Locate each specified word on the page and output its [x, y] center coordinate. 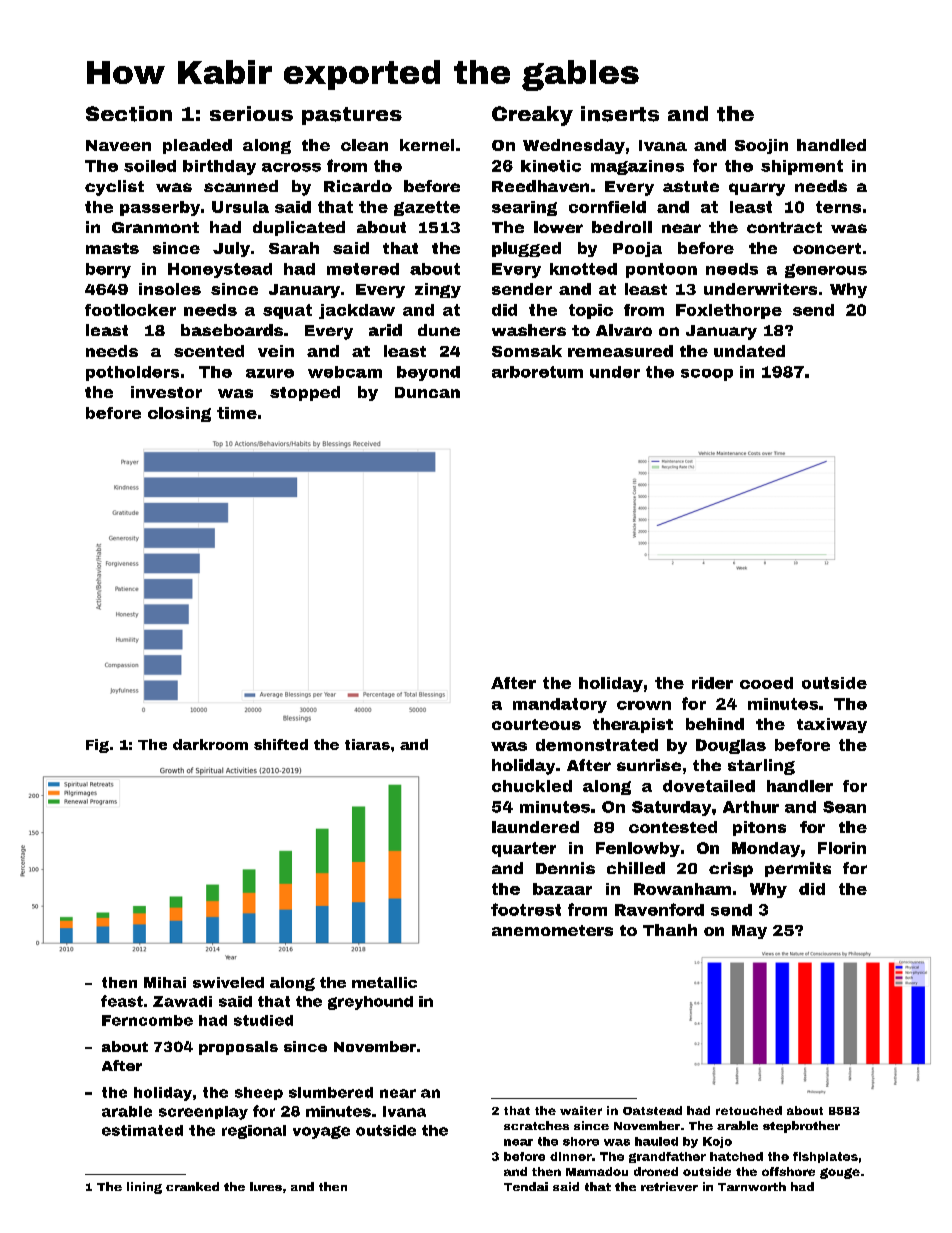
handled [831, 145]
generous [826, 271]
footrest [526, 909]
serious [251, 113]
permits [798, 869]
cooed [766, 683]
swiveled [228, 982]
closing [179, 414]
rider [712, 683]
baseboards [232, 330]
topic [591, 311]
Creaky [532, 116]
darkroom [210, 744]
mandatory [560, 705]
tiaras [367, 744]
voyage [321, 1132]
